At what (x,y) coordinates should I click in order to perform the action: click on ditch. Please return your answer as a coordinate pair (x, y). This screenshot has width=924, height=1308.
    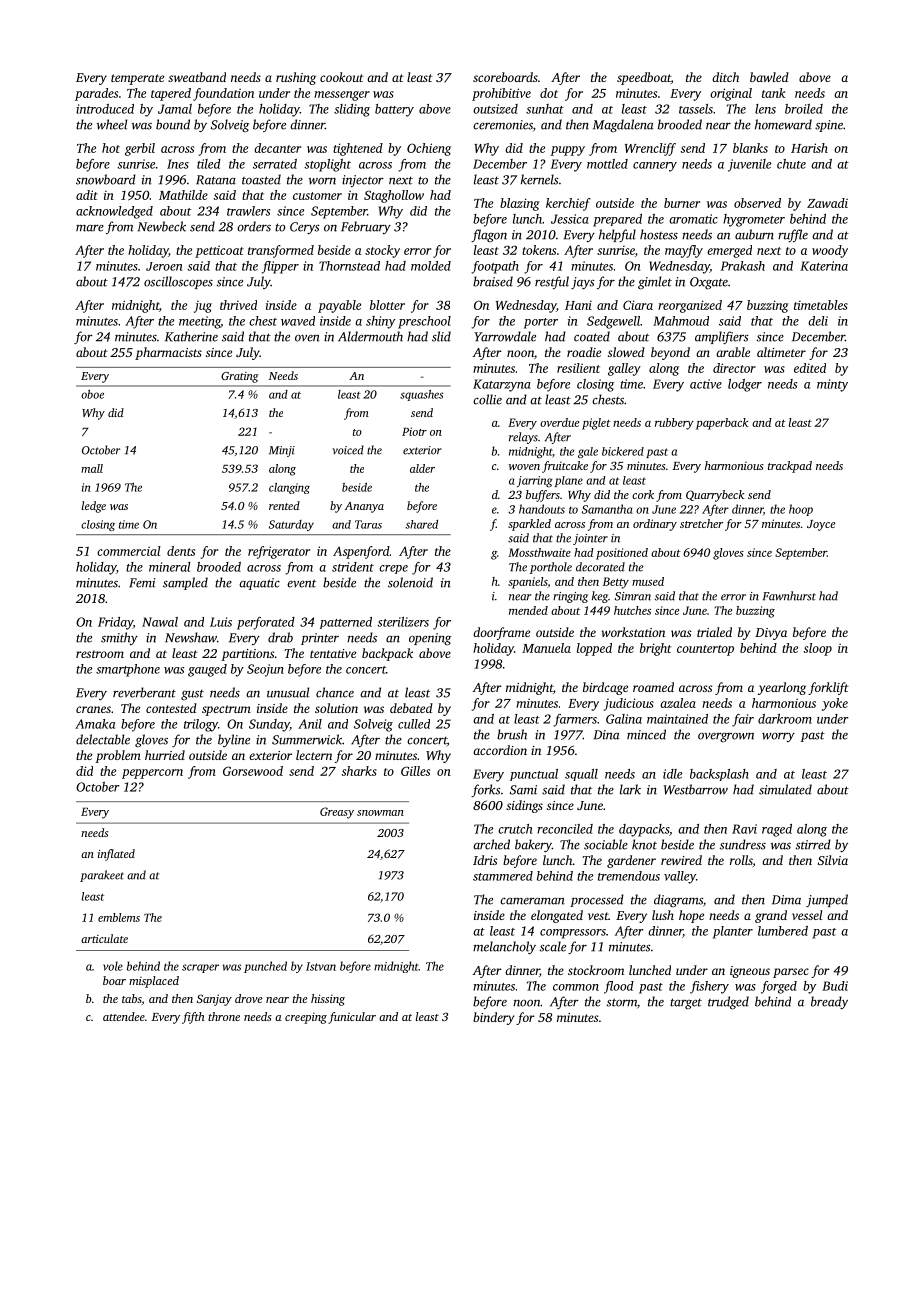
    Looking at the image, I should click on (725, 77).
